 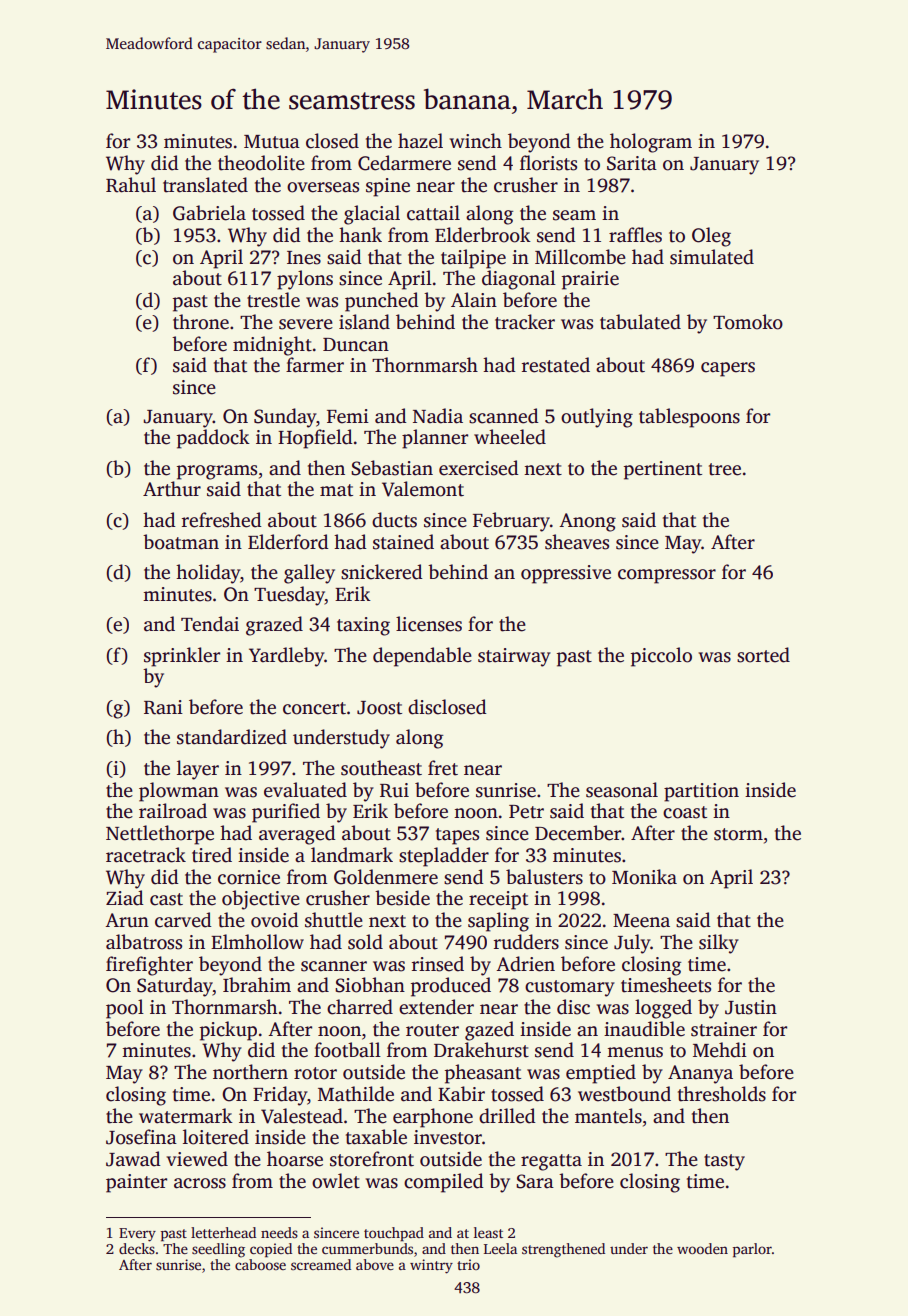 I want to click on Oleg, so click(x=711, y=237).
